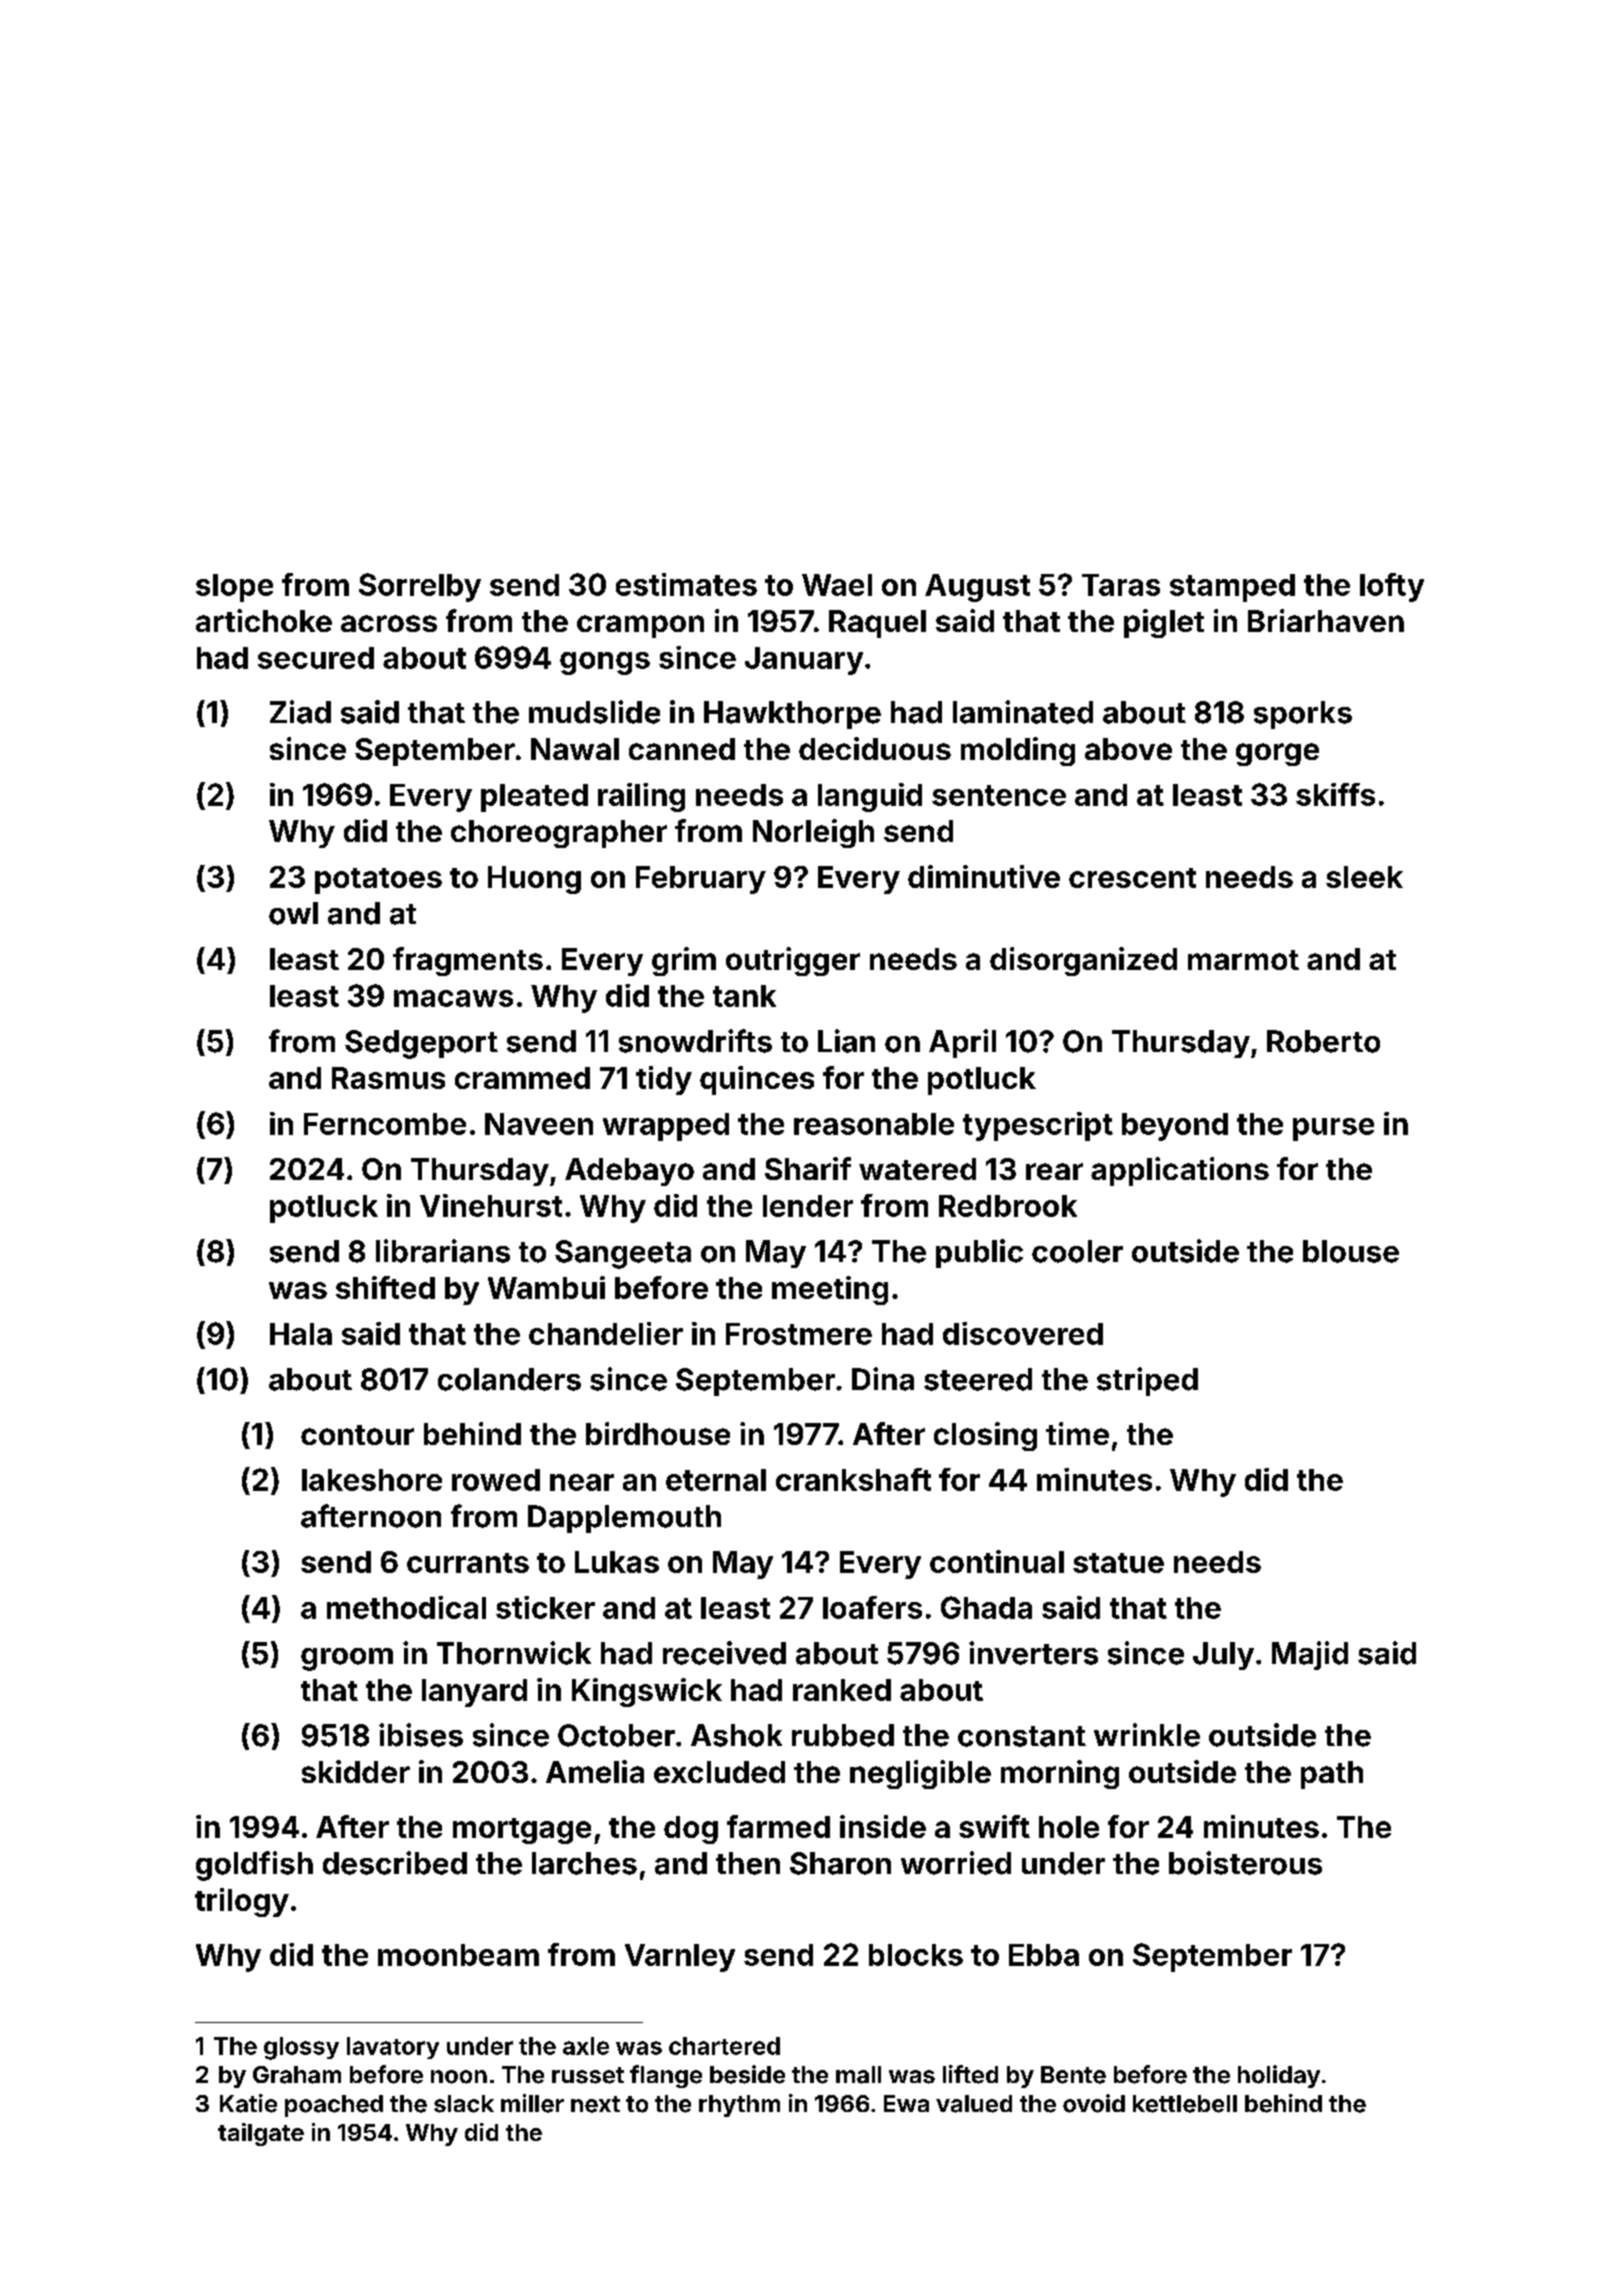  Describe the element at coordinates (872, 1607) in the document. I see `loafers` at that location.
